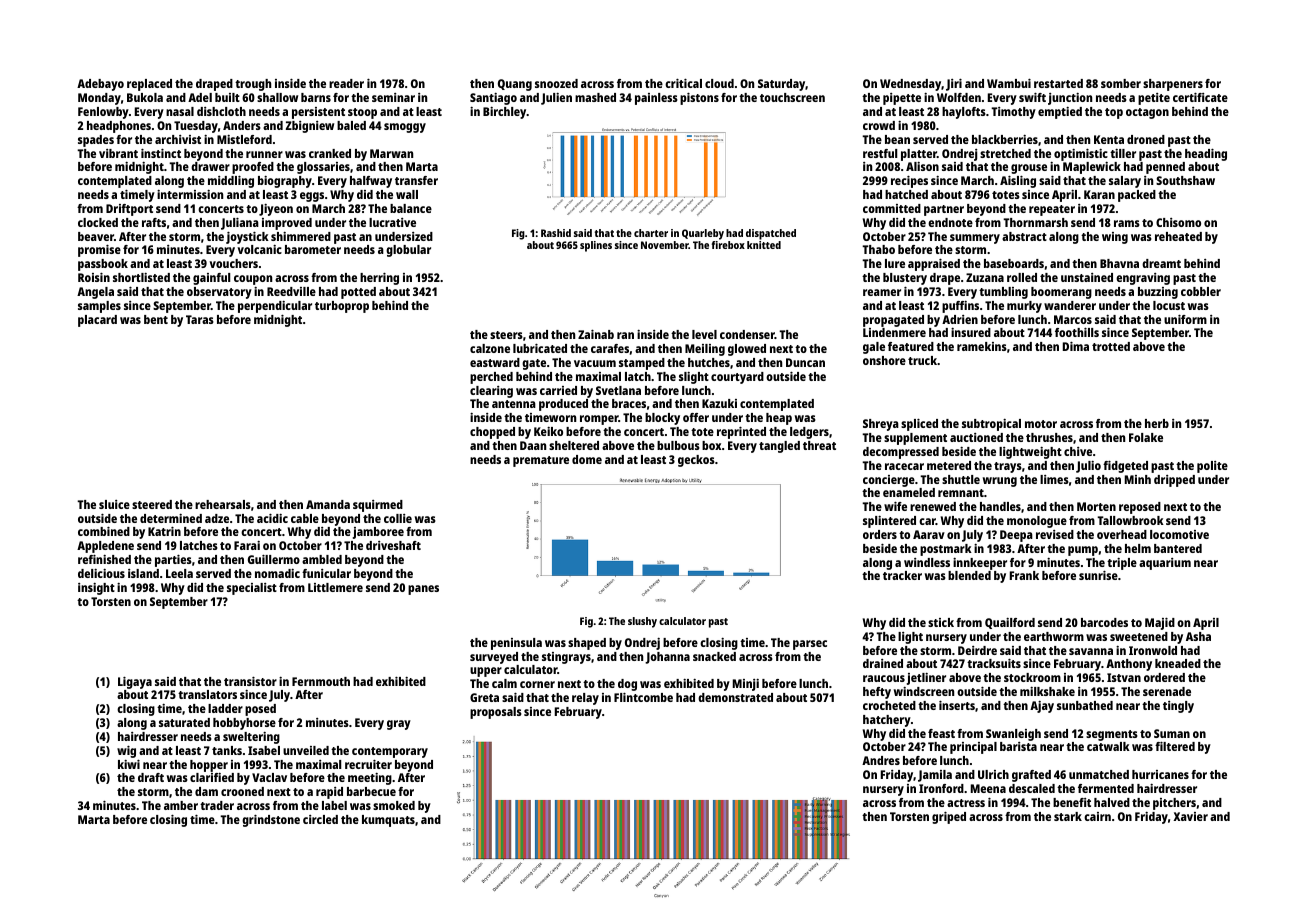  Describe the element at coordinates (764, 245) in the page. I see `knitted` at that location.
